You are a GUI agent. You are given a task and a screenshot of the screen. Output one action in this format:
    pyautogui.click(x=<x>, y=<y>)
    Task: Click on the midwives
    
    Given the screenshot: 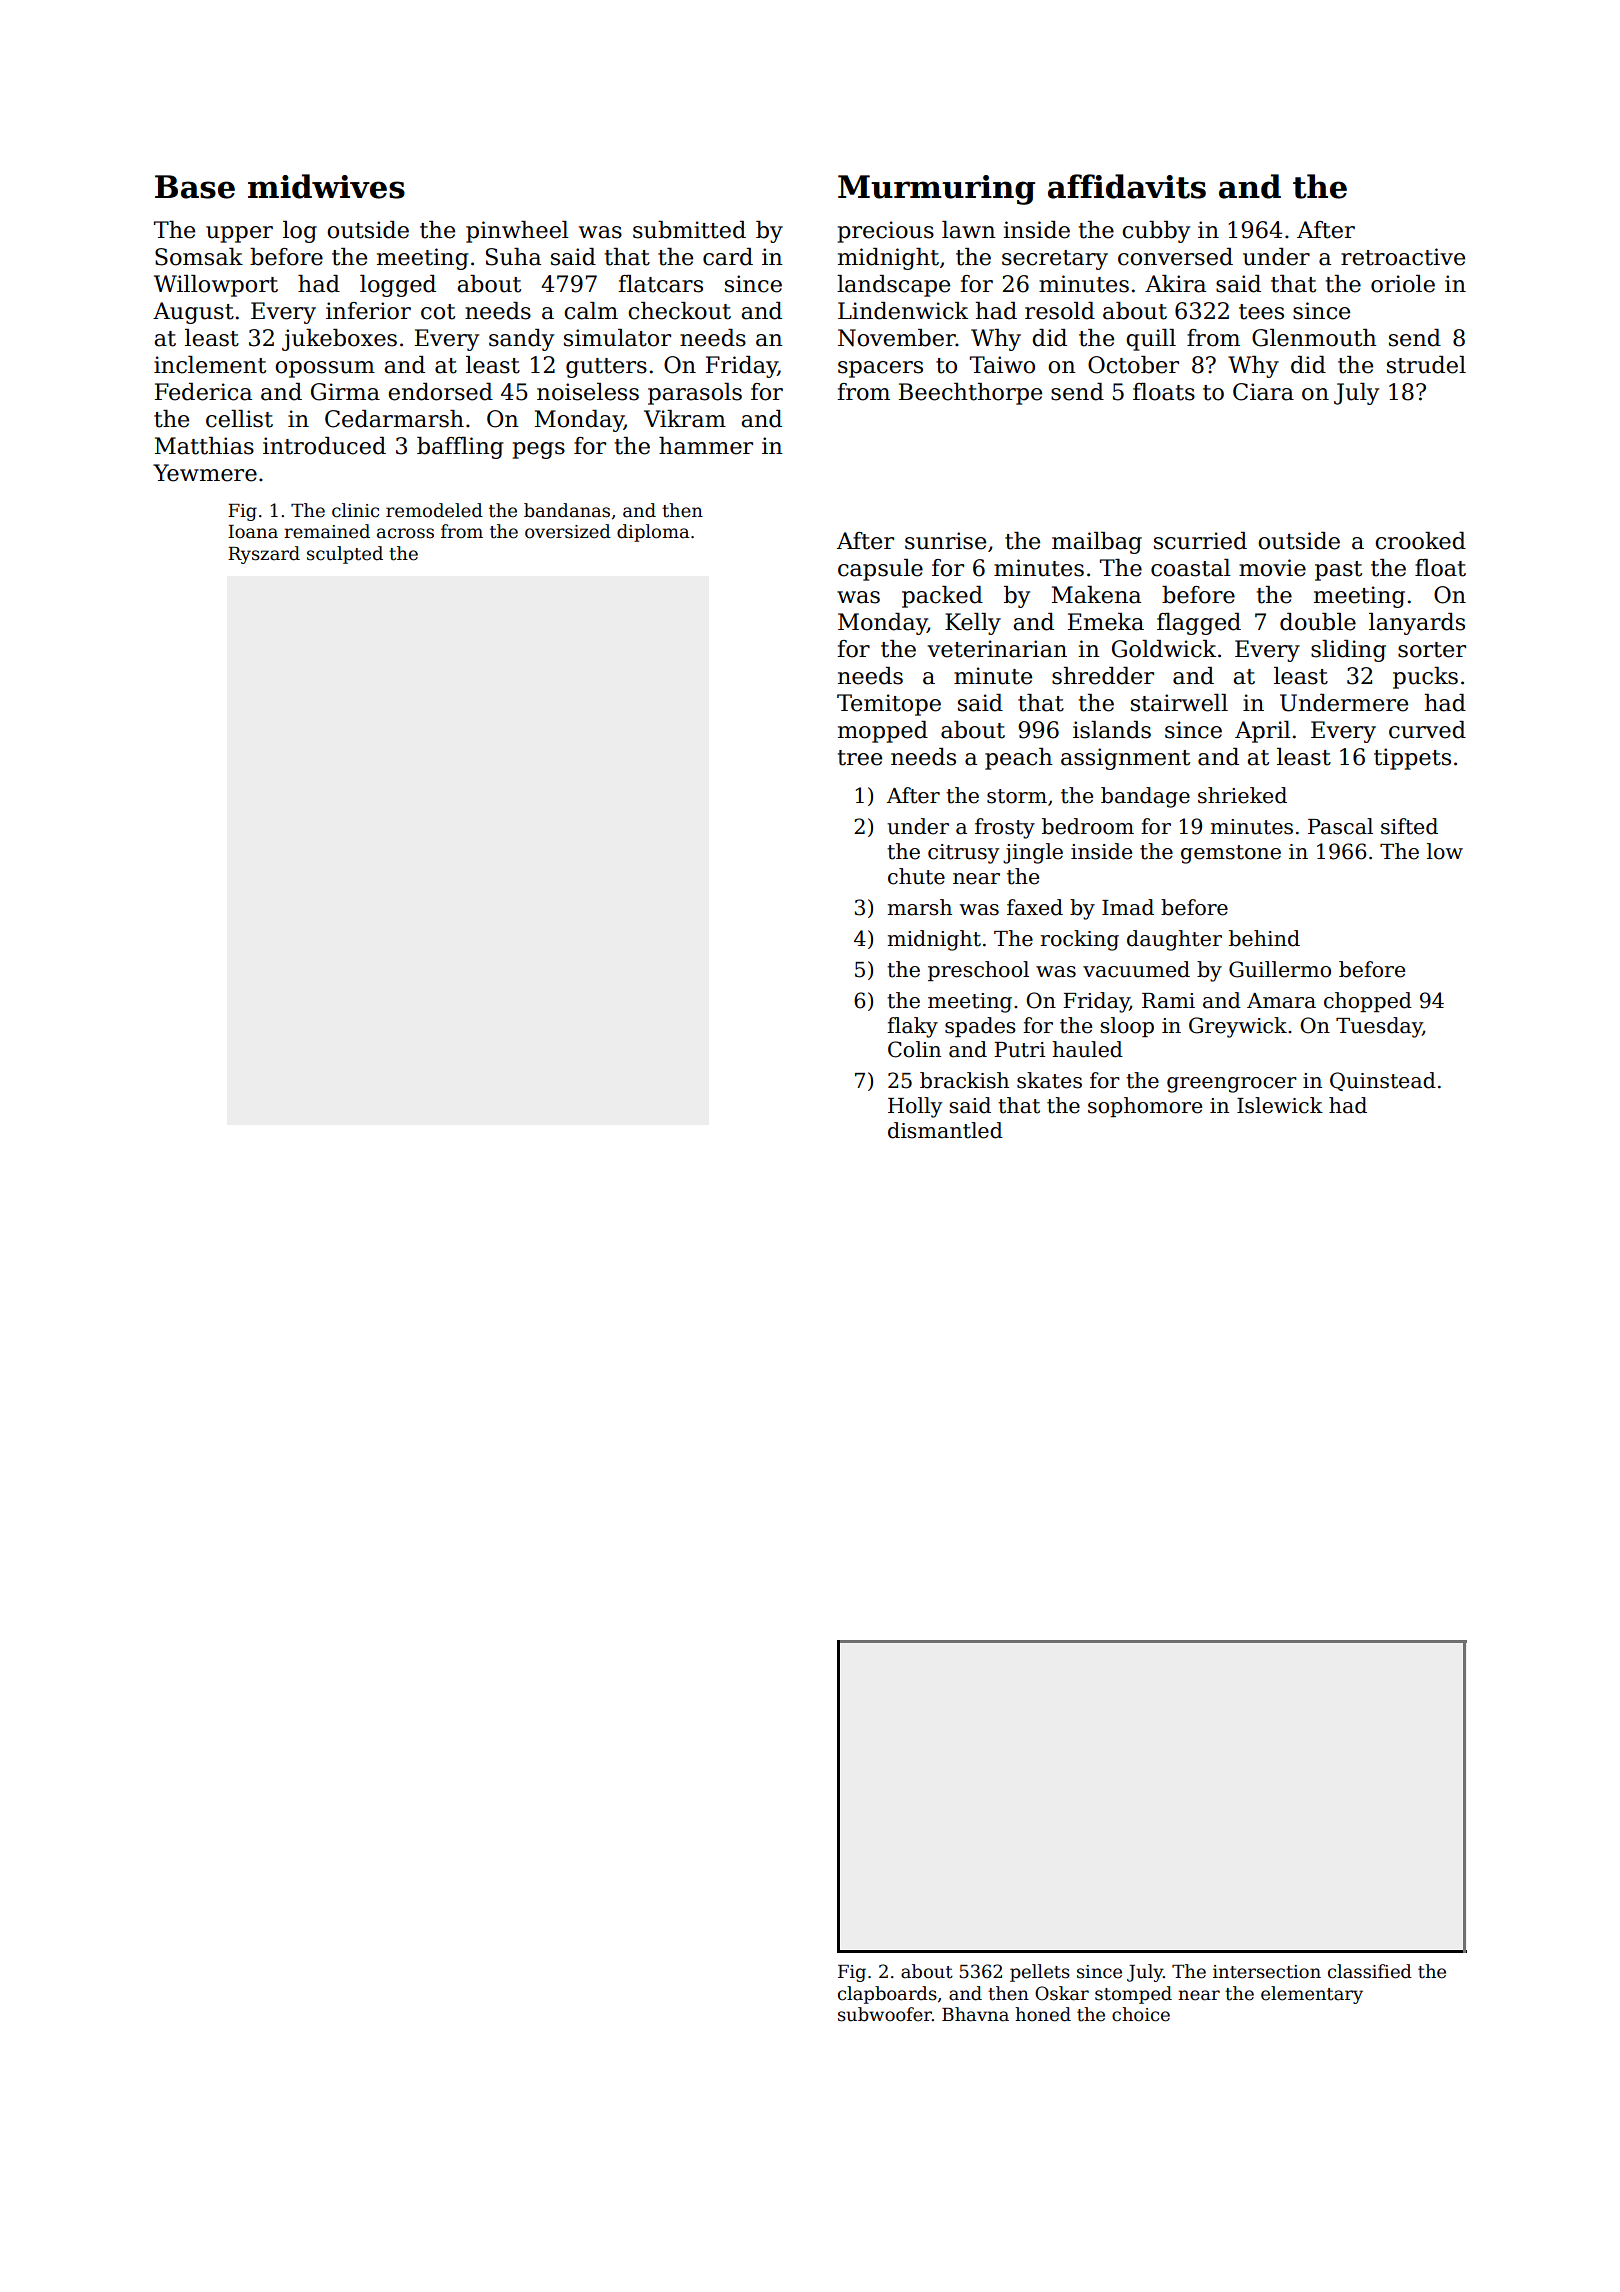 What is the action you would take?
    pyautogui.click(x=326, y=186)
